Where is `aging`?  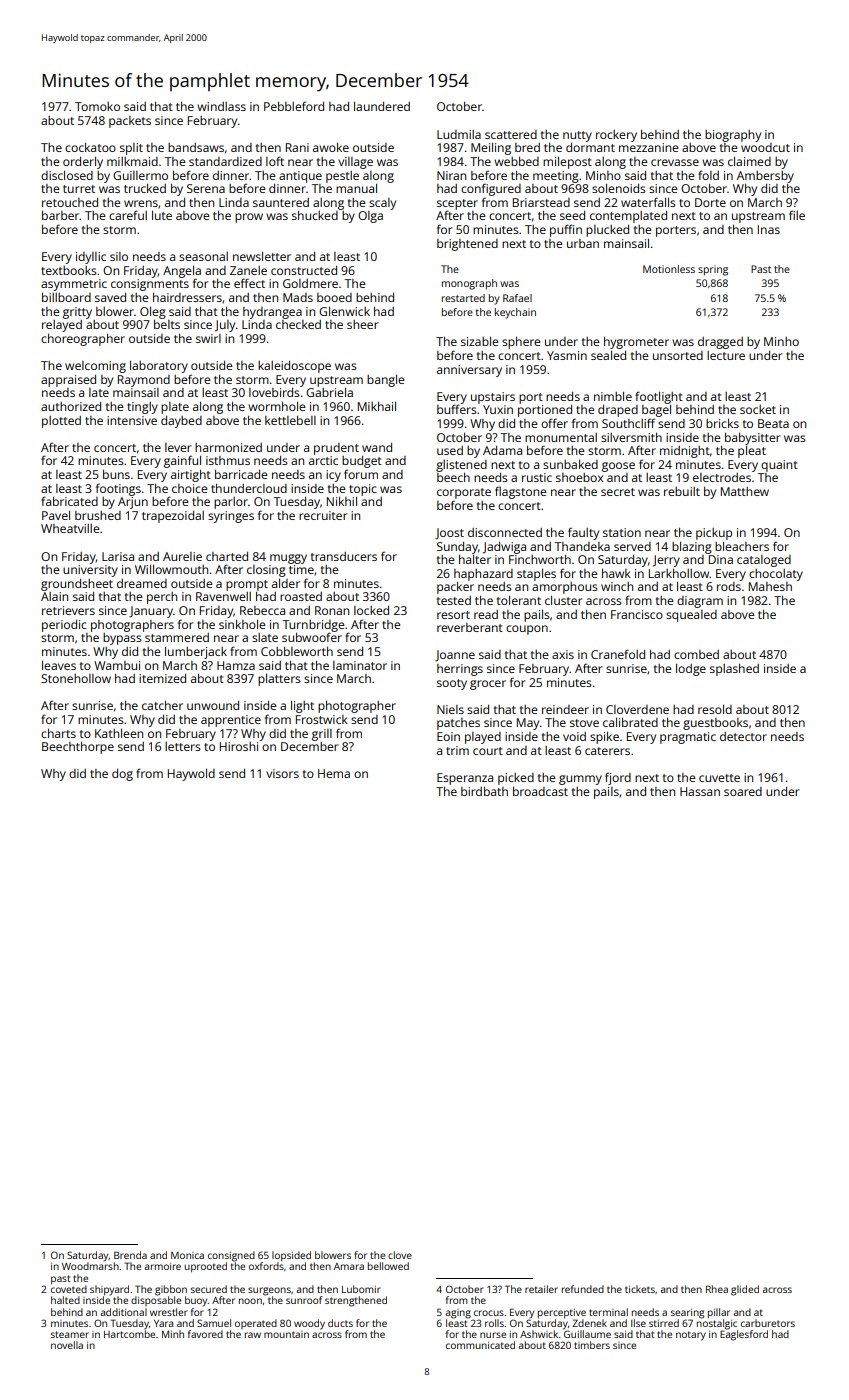 aging is located at coordinates (458, 1314).
